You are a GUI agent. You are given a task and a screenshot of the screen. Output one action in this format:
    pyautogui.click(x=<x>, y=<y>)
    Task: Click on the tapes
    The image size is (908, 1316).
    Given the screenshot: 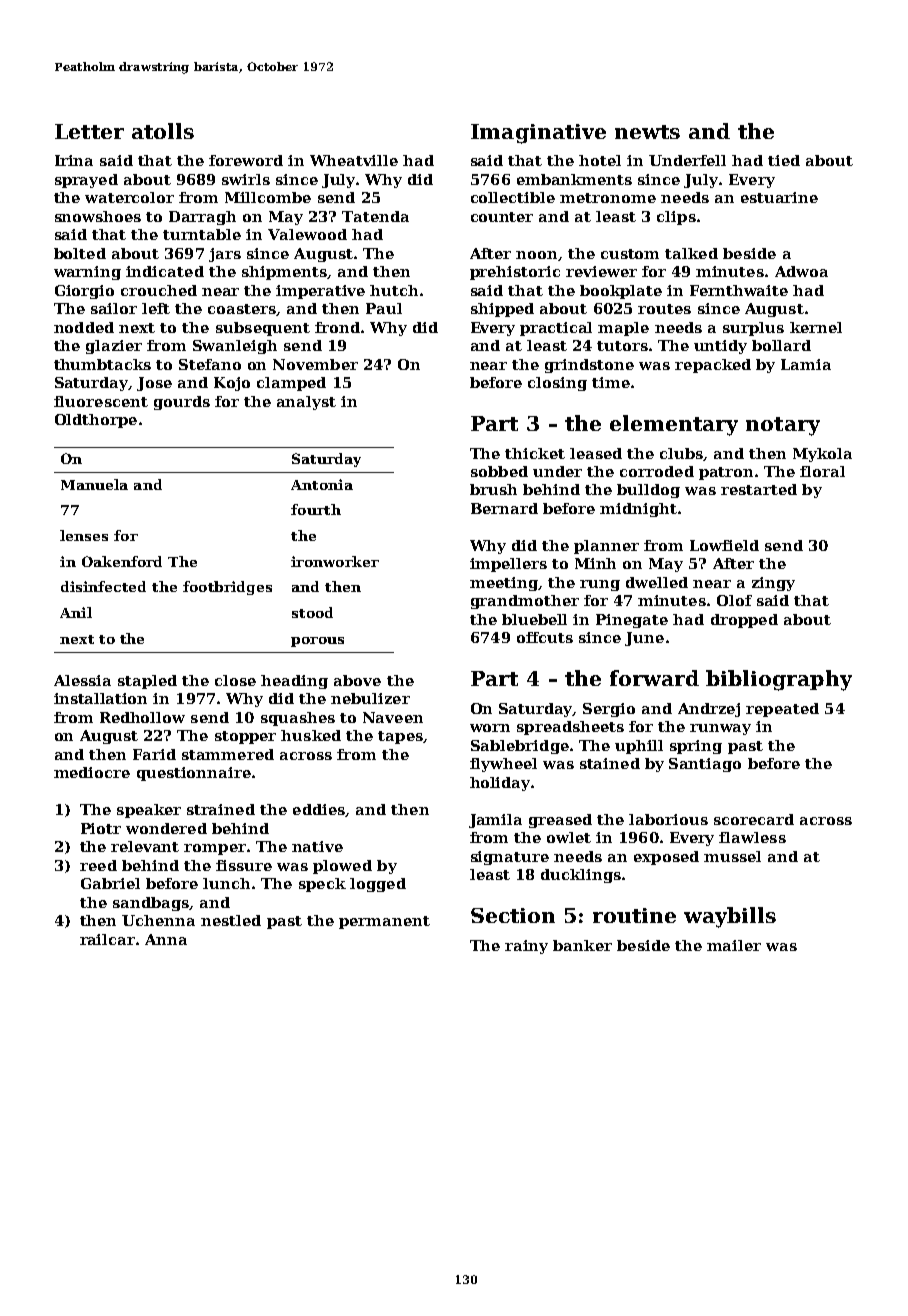 What is the action you would take?
    pyautogui.click(x=400, y=737)
